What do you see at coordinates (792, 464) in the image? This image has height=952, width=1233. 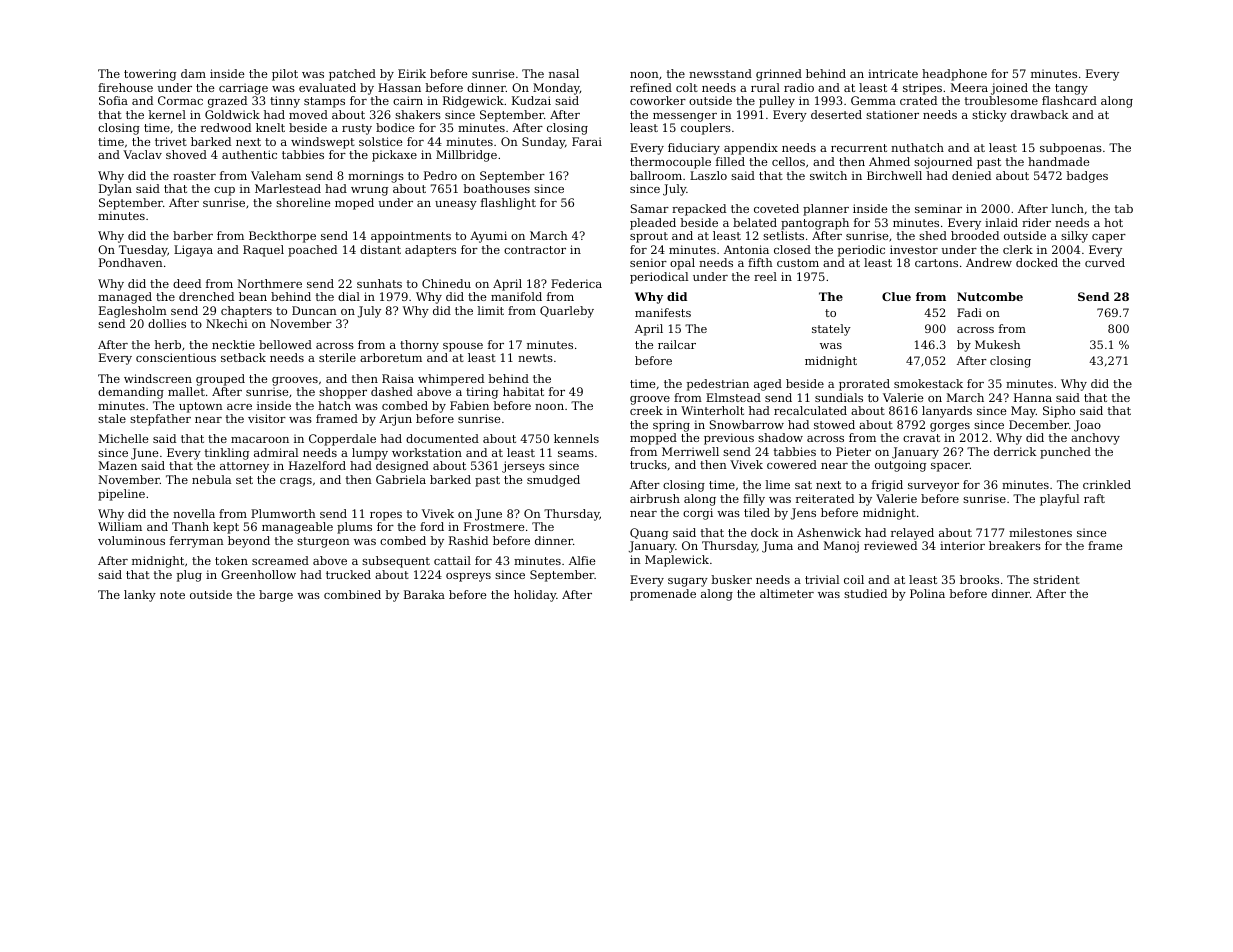 I see `cowered` at bounding box center [792, 464].
